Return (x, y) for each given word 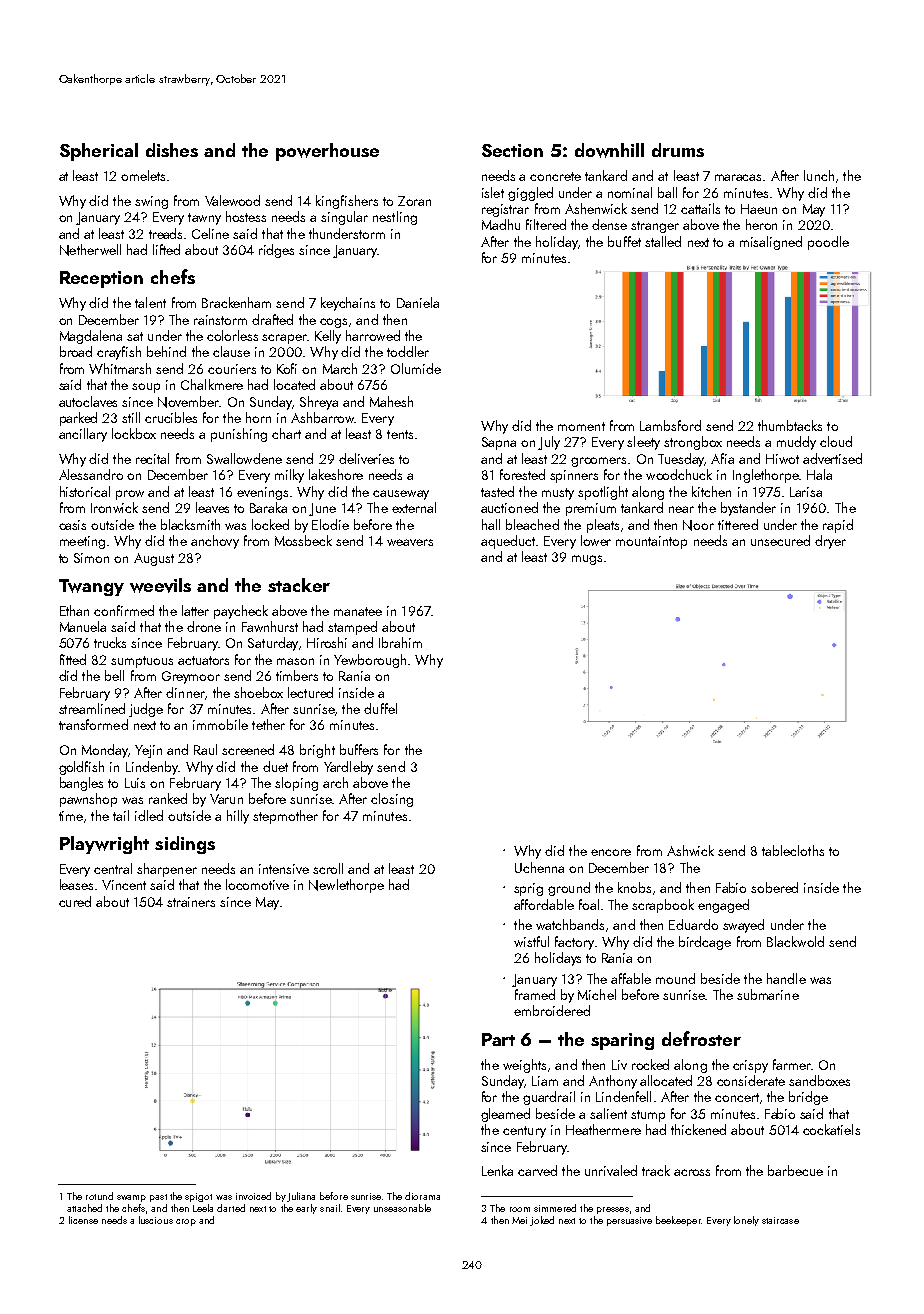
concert (737, 1097)
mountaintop (651, 542)
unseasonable (402, 1208)
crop (186, 1222)
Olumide (416, 368)
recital (152, 458)
